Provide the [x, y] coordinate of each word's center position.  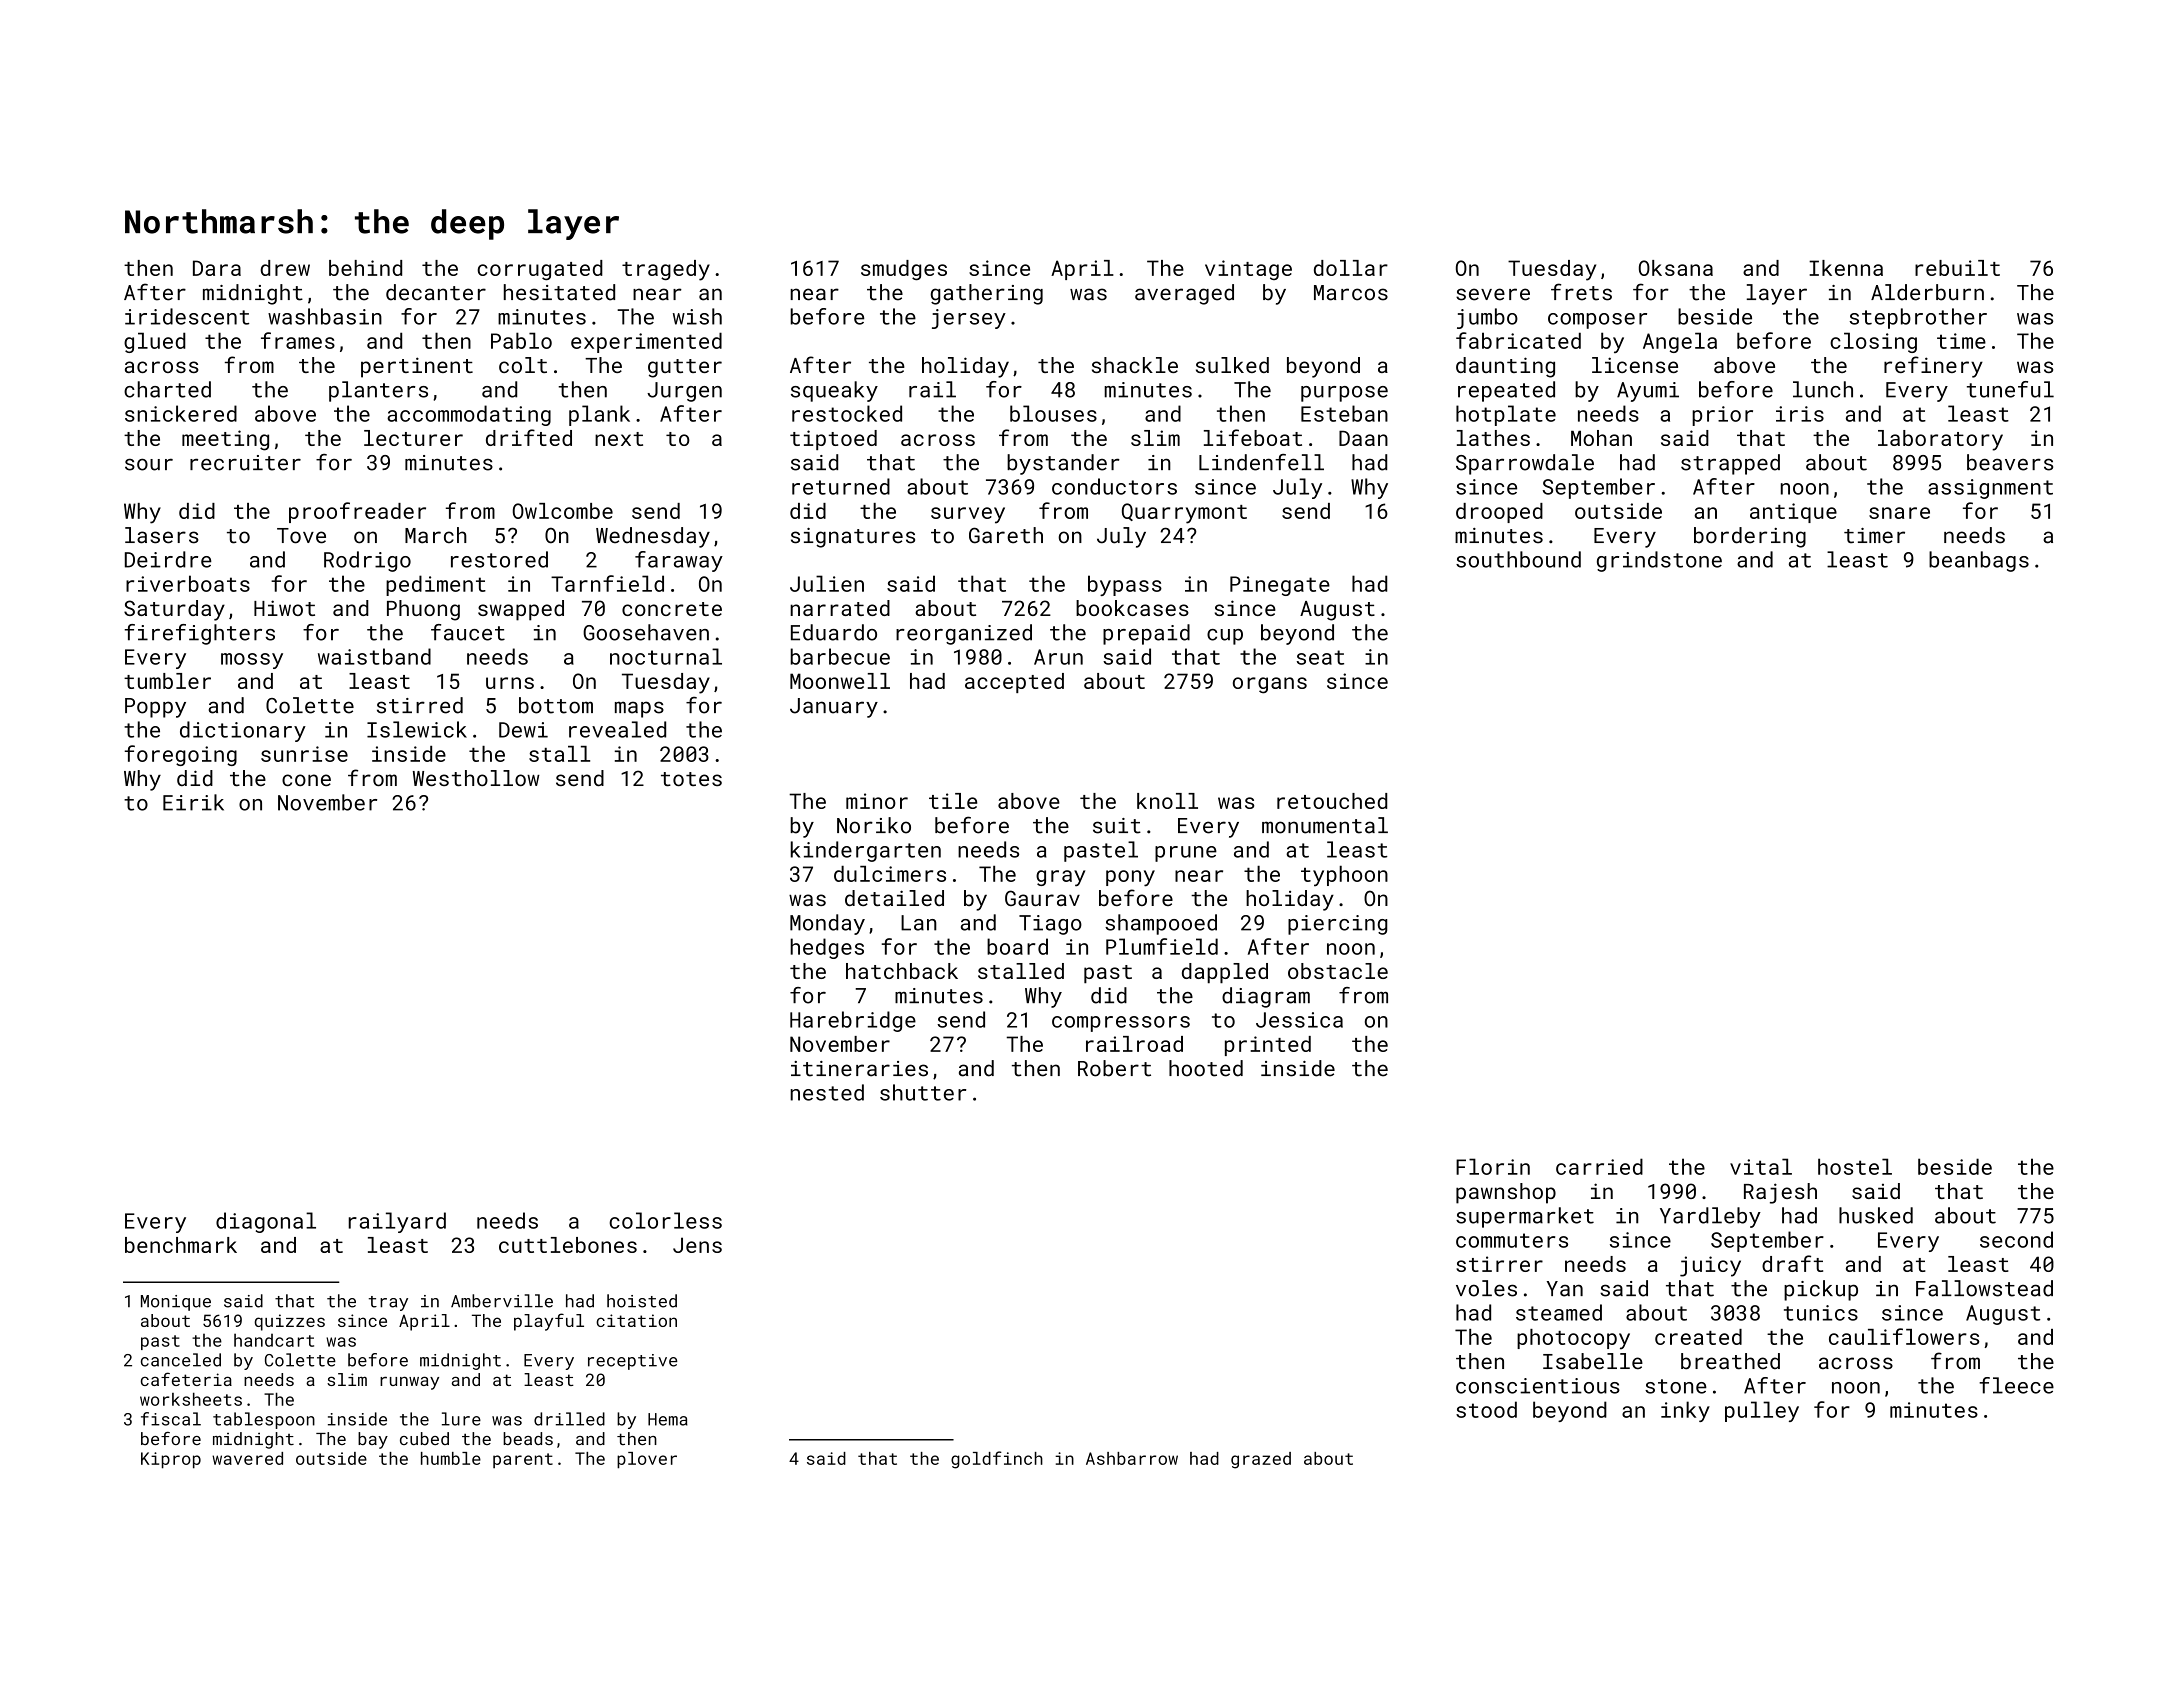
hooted [1206, 1068]
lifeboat [1253, 437]
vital [1761, 1166]
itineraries [859, 1069]
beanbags [1979, 561]
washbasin [325, 316]
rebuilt [1957, 268]
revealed [617, 729]
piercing [1337, 925]
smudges [904, 270]
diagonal [266, 1222]
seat [1320, 657]
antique [1793, 513]
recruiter [245, 463]
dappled [1225, 973]
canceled [181, 1360]
